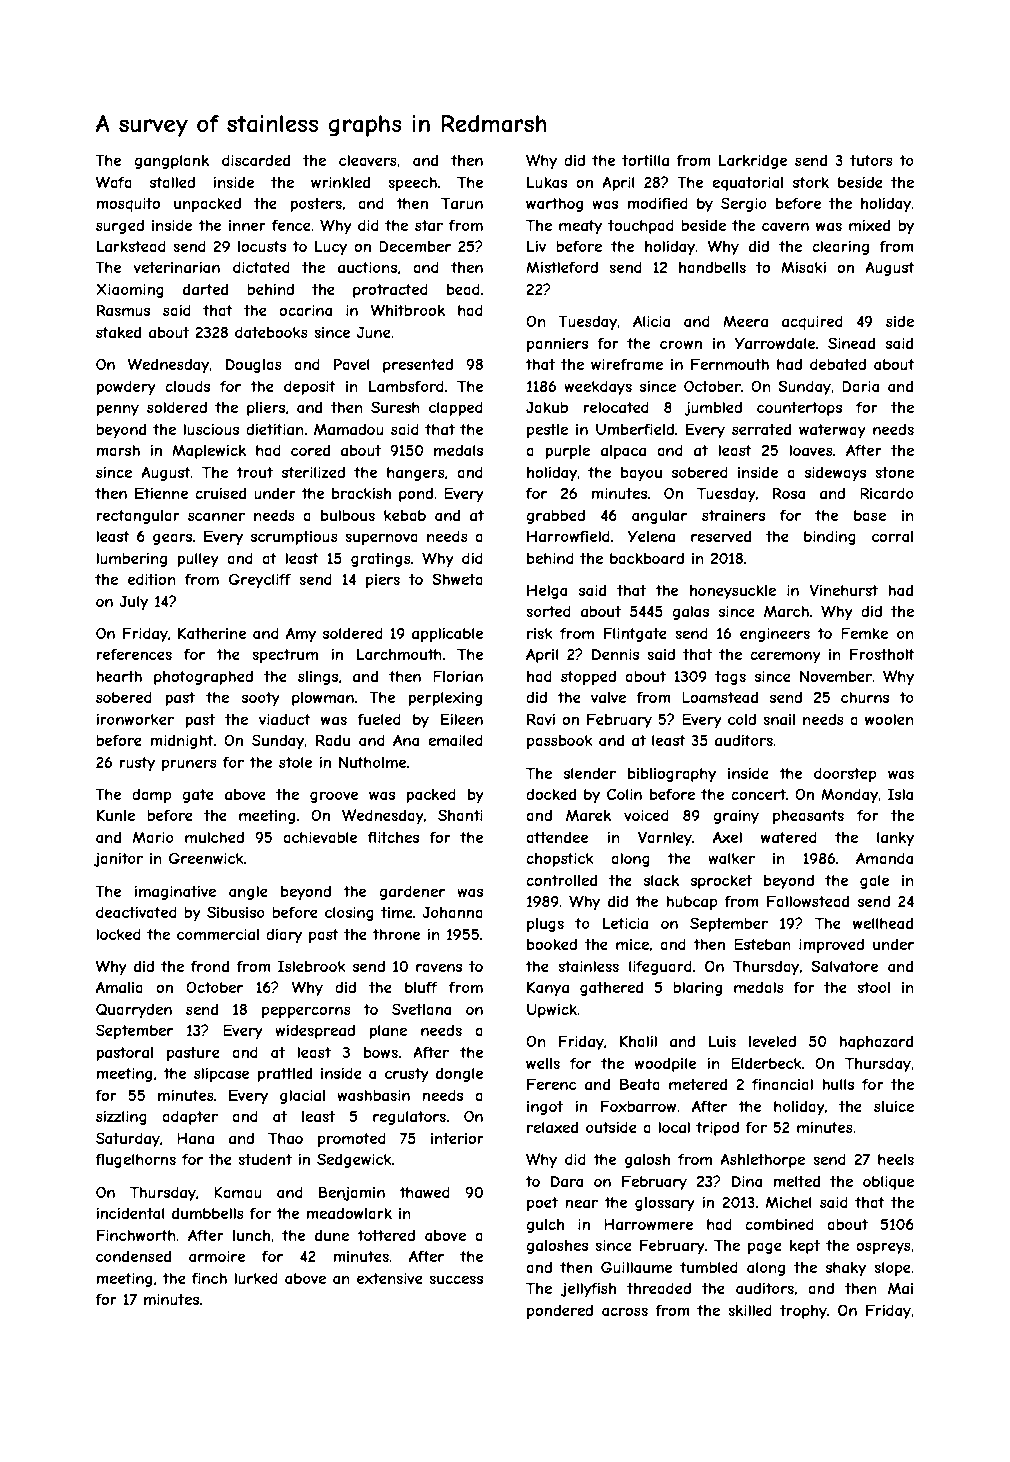 Image resolution: width=1010 pixels, height=1462 pixels. Describe the element at coordinates (412, 892) in the page. I see `gardener` at that location.
